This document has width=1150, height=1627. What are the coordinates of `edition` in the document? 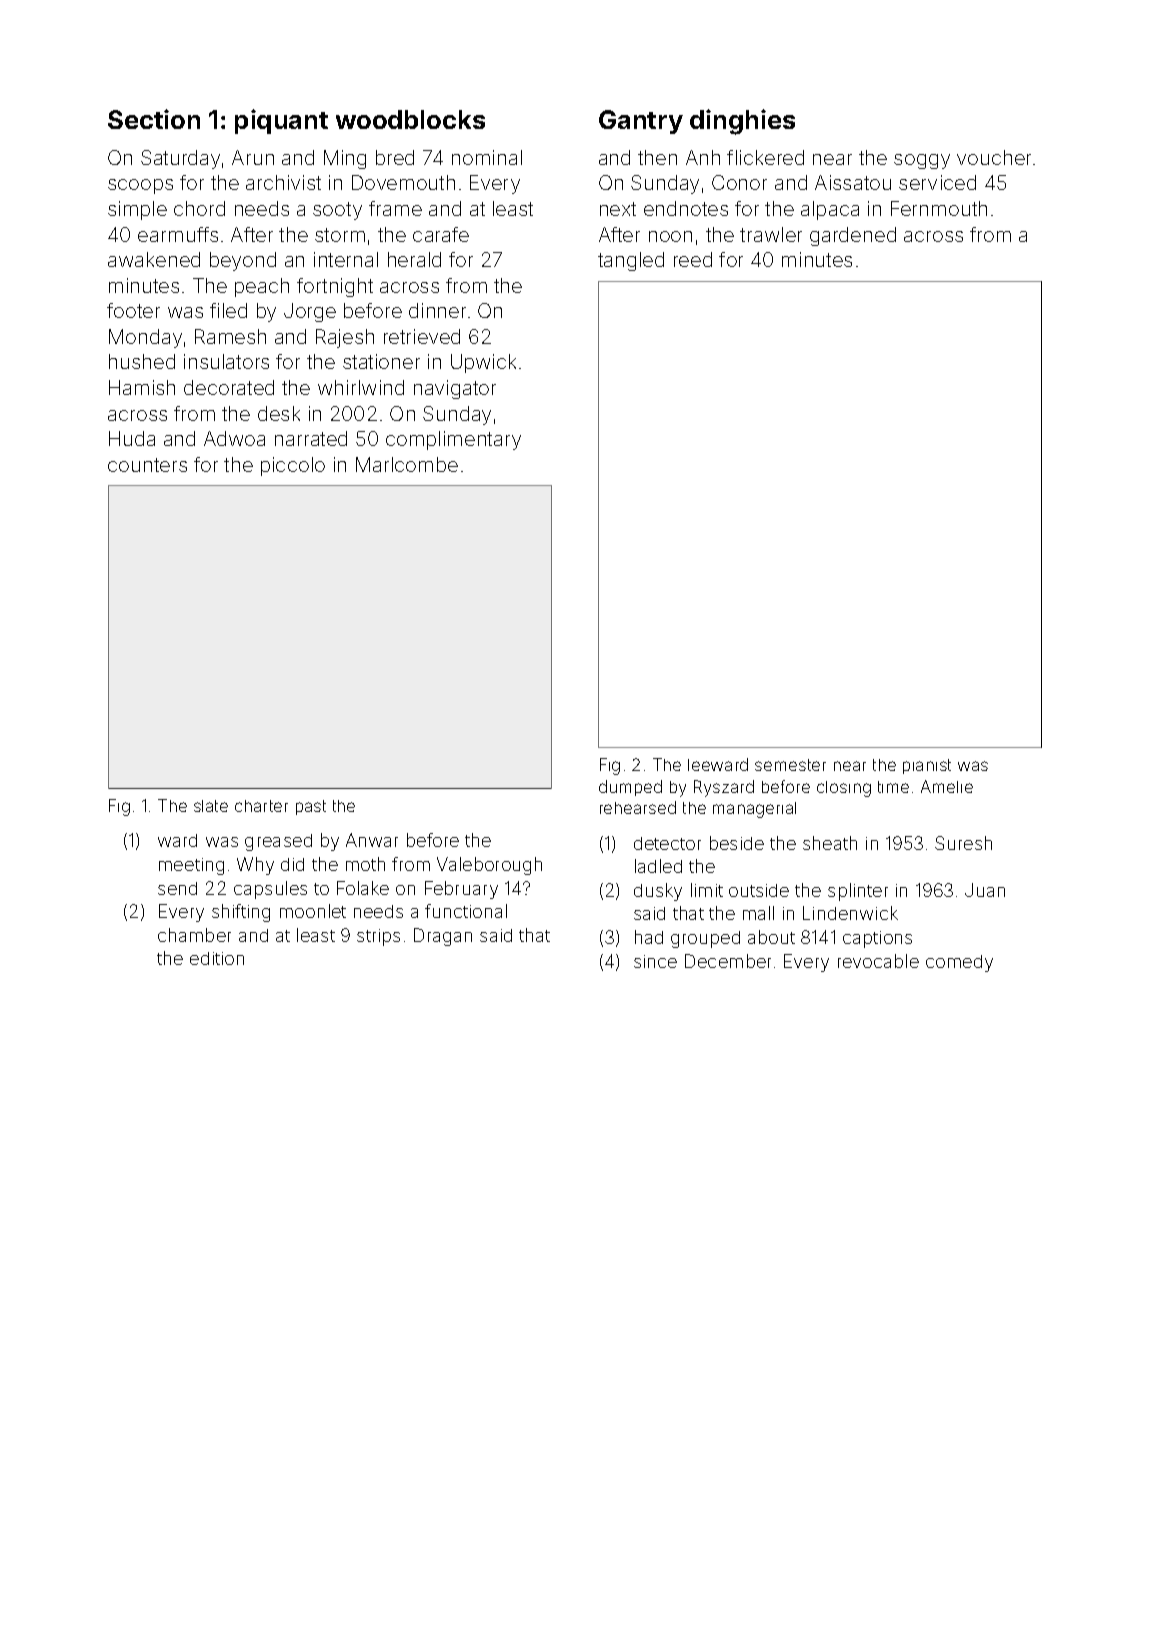 It's located at (217, 958).
